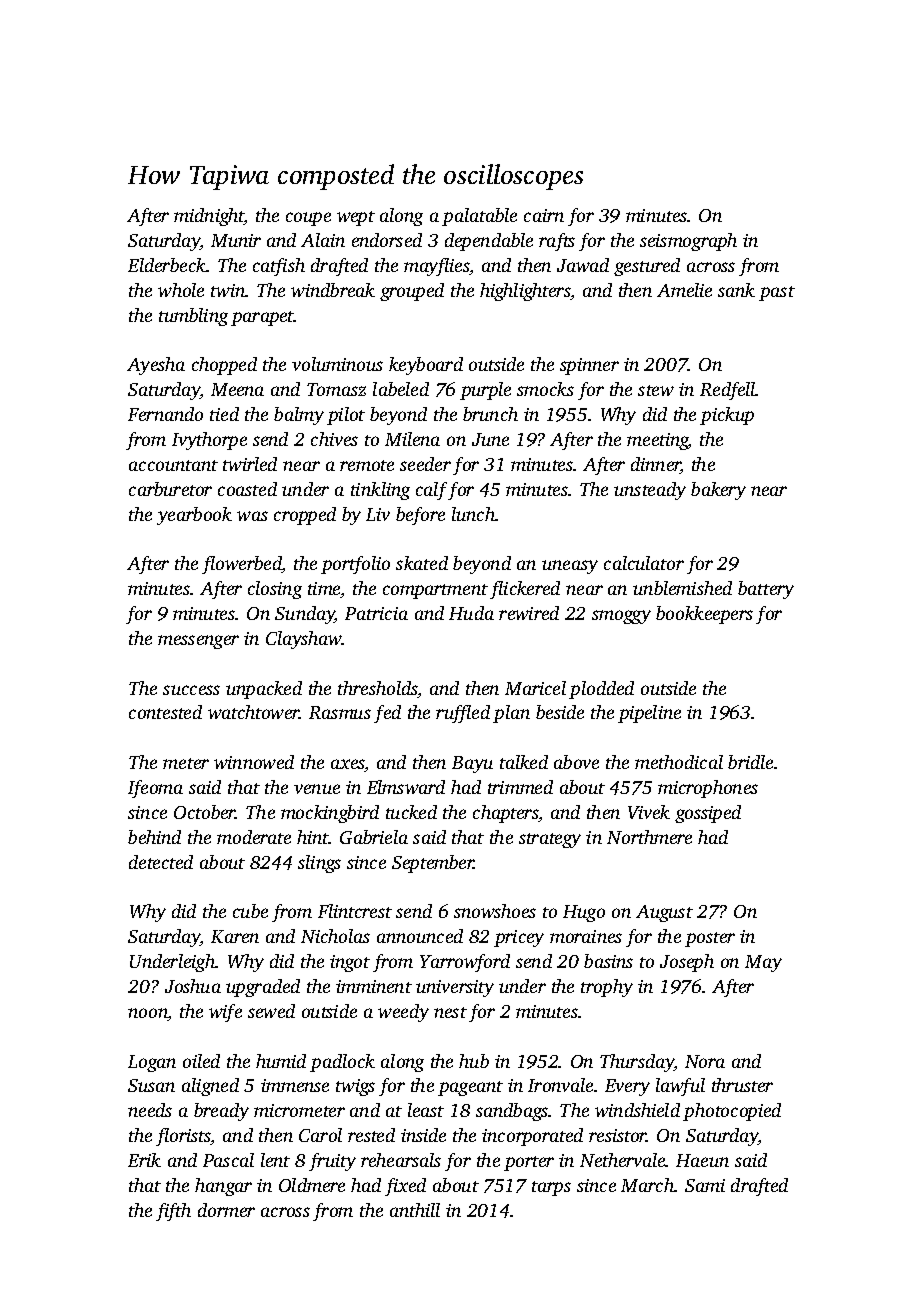 This document has height=1311, width=924. Describe the element at coordinates (479, 217) in the document. I see `palatable` at that location.
